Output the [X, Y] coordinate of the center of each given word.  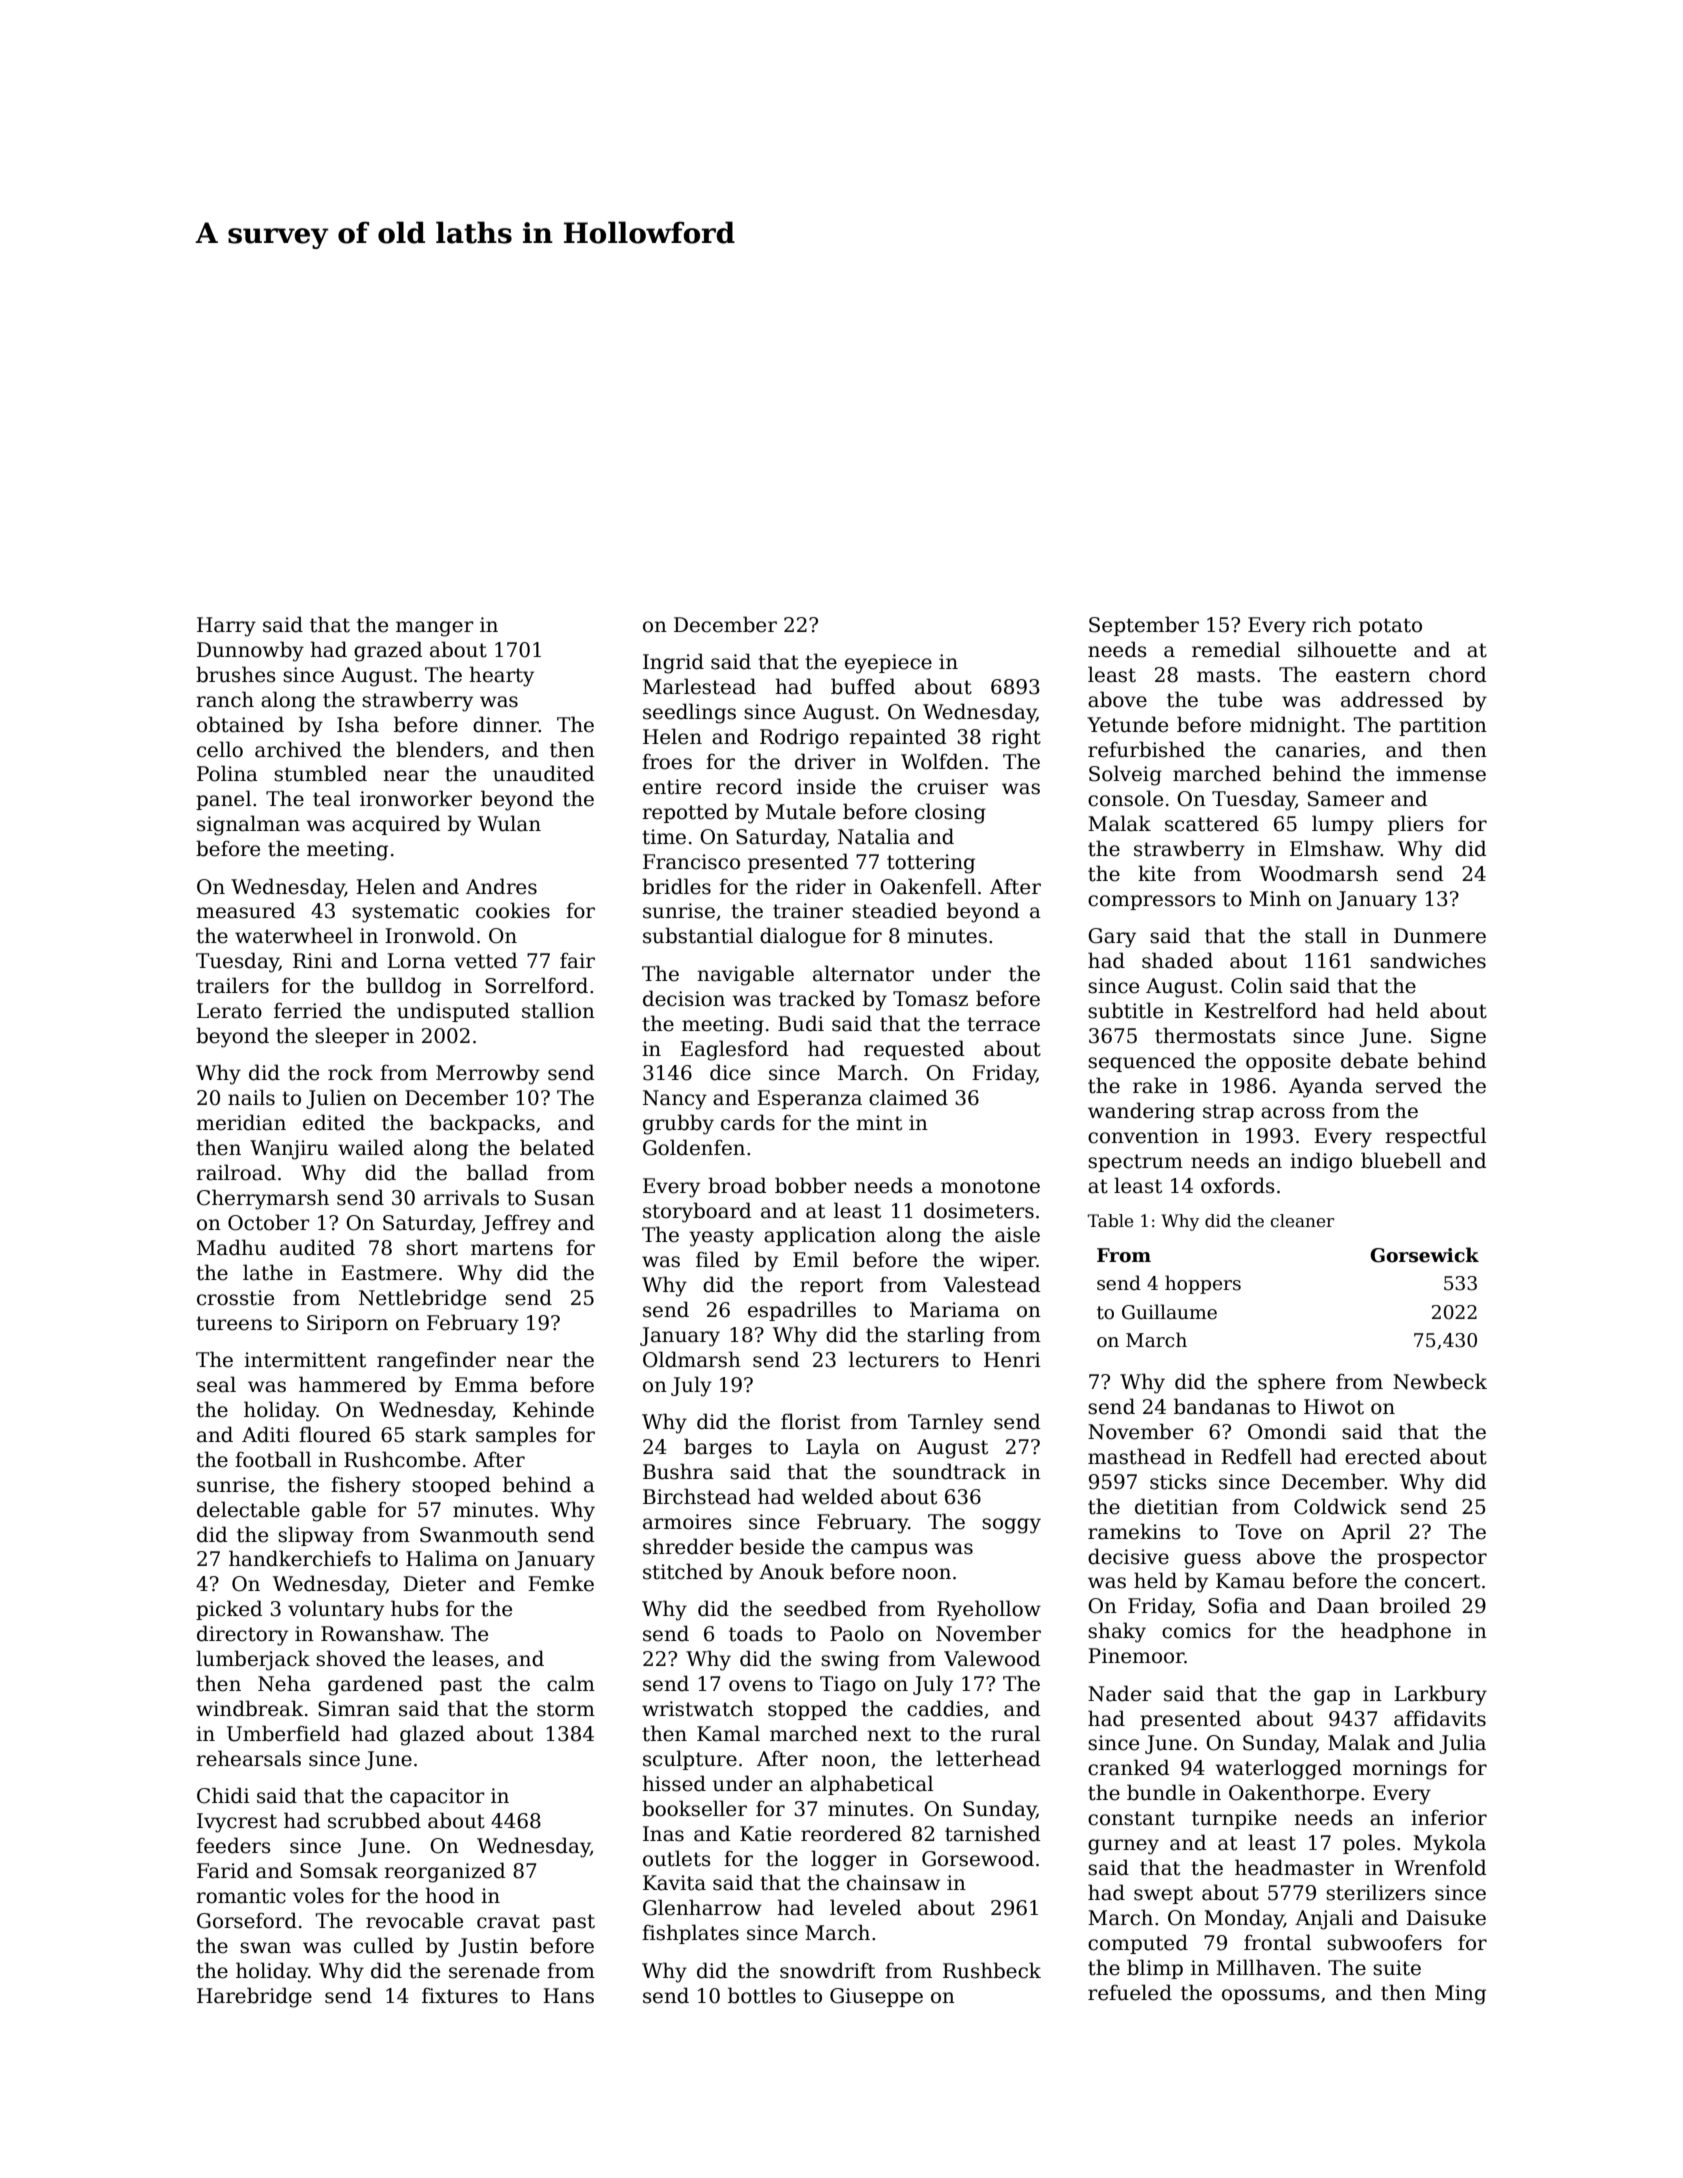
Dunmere [1440, 936]
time [664, 837]
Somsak [339, 1870]
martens [512, 1248]
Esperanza [809, 1099]
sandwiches [1428, 960]
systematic [405, 913]
